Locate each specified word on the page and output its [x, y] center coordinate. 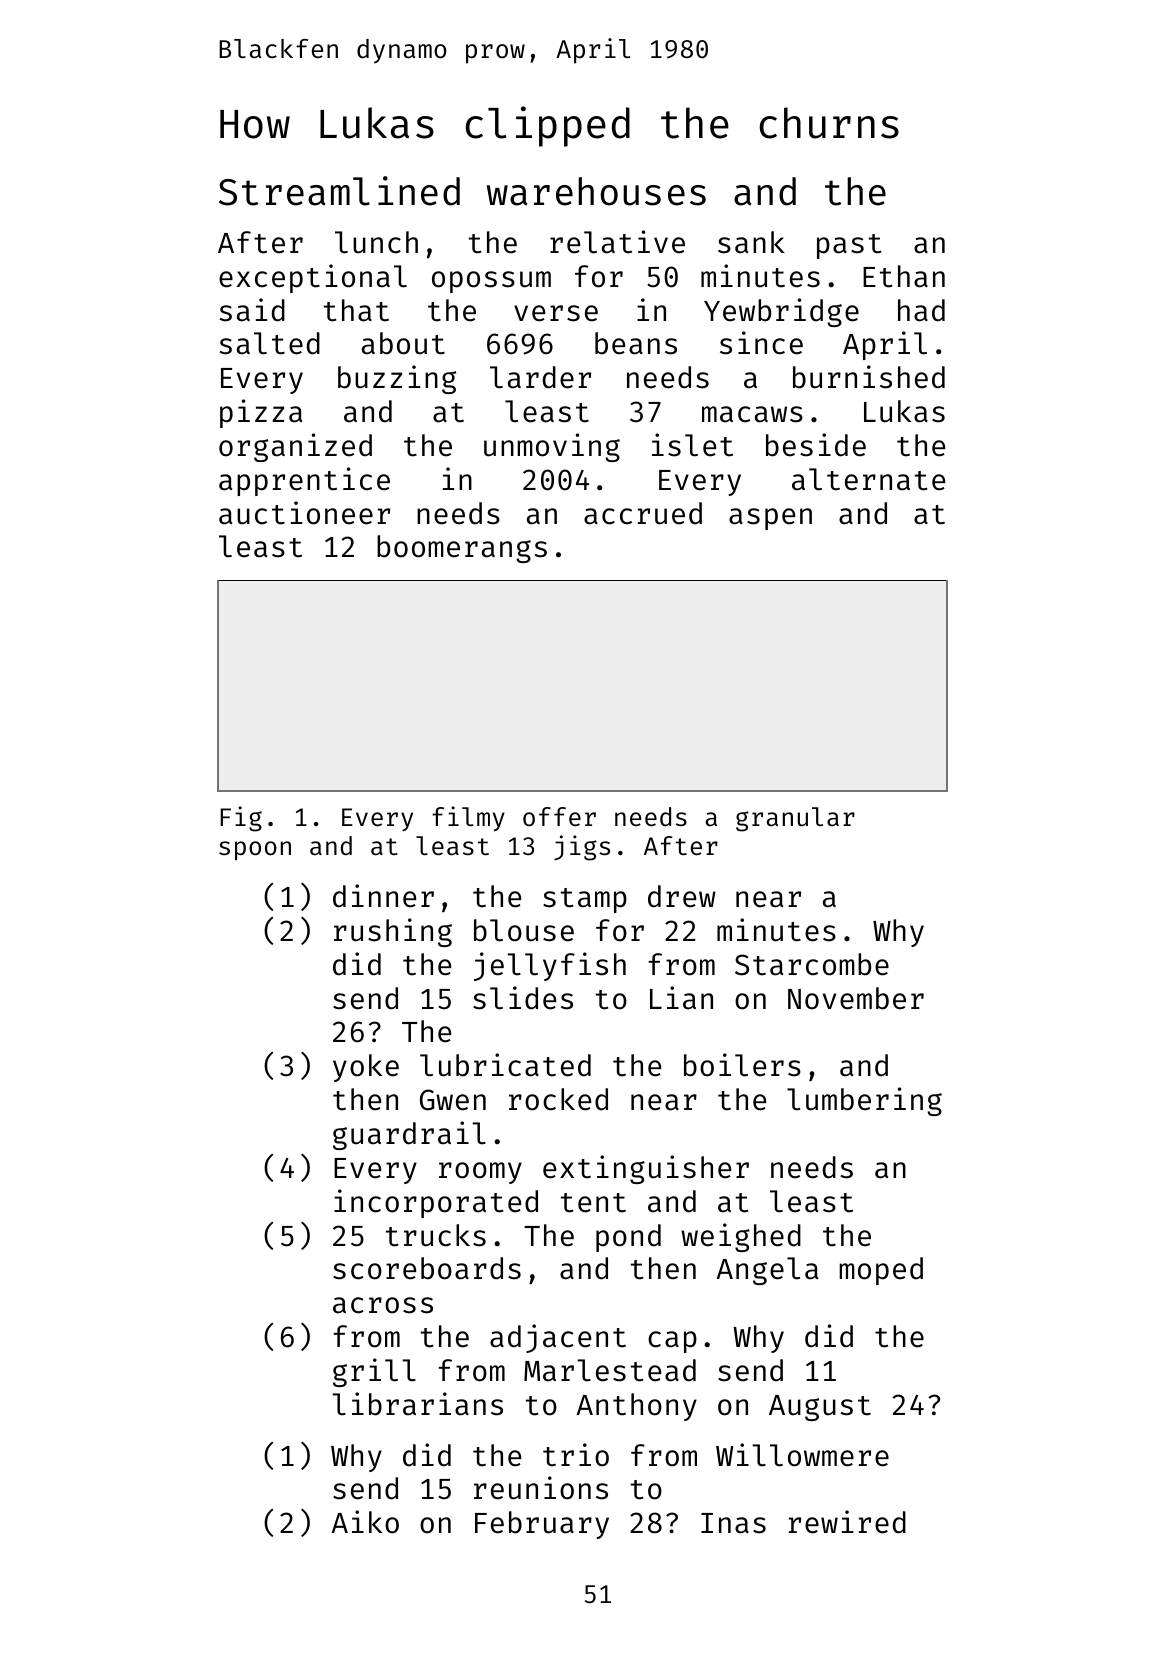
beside [816, 445]
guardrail [409, 1135]
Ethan [904, 276]
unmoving [552, 447]
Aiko [365, 1522]
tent [593, 1203]
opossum [491, 282]
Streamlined [339, 191]
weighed [741, 1237]
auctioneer [304, 513]
